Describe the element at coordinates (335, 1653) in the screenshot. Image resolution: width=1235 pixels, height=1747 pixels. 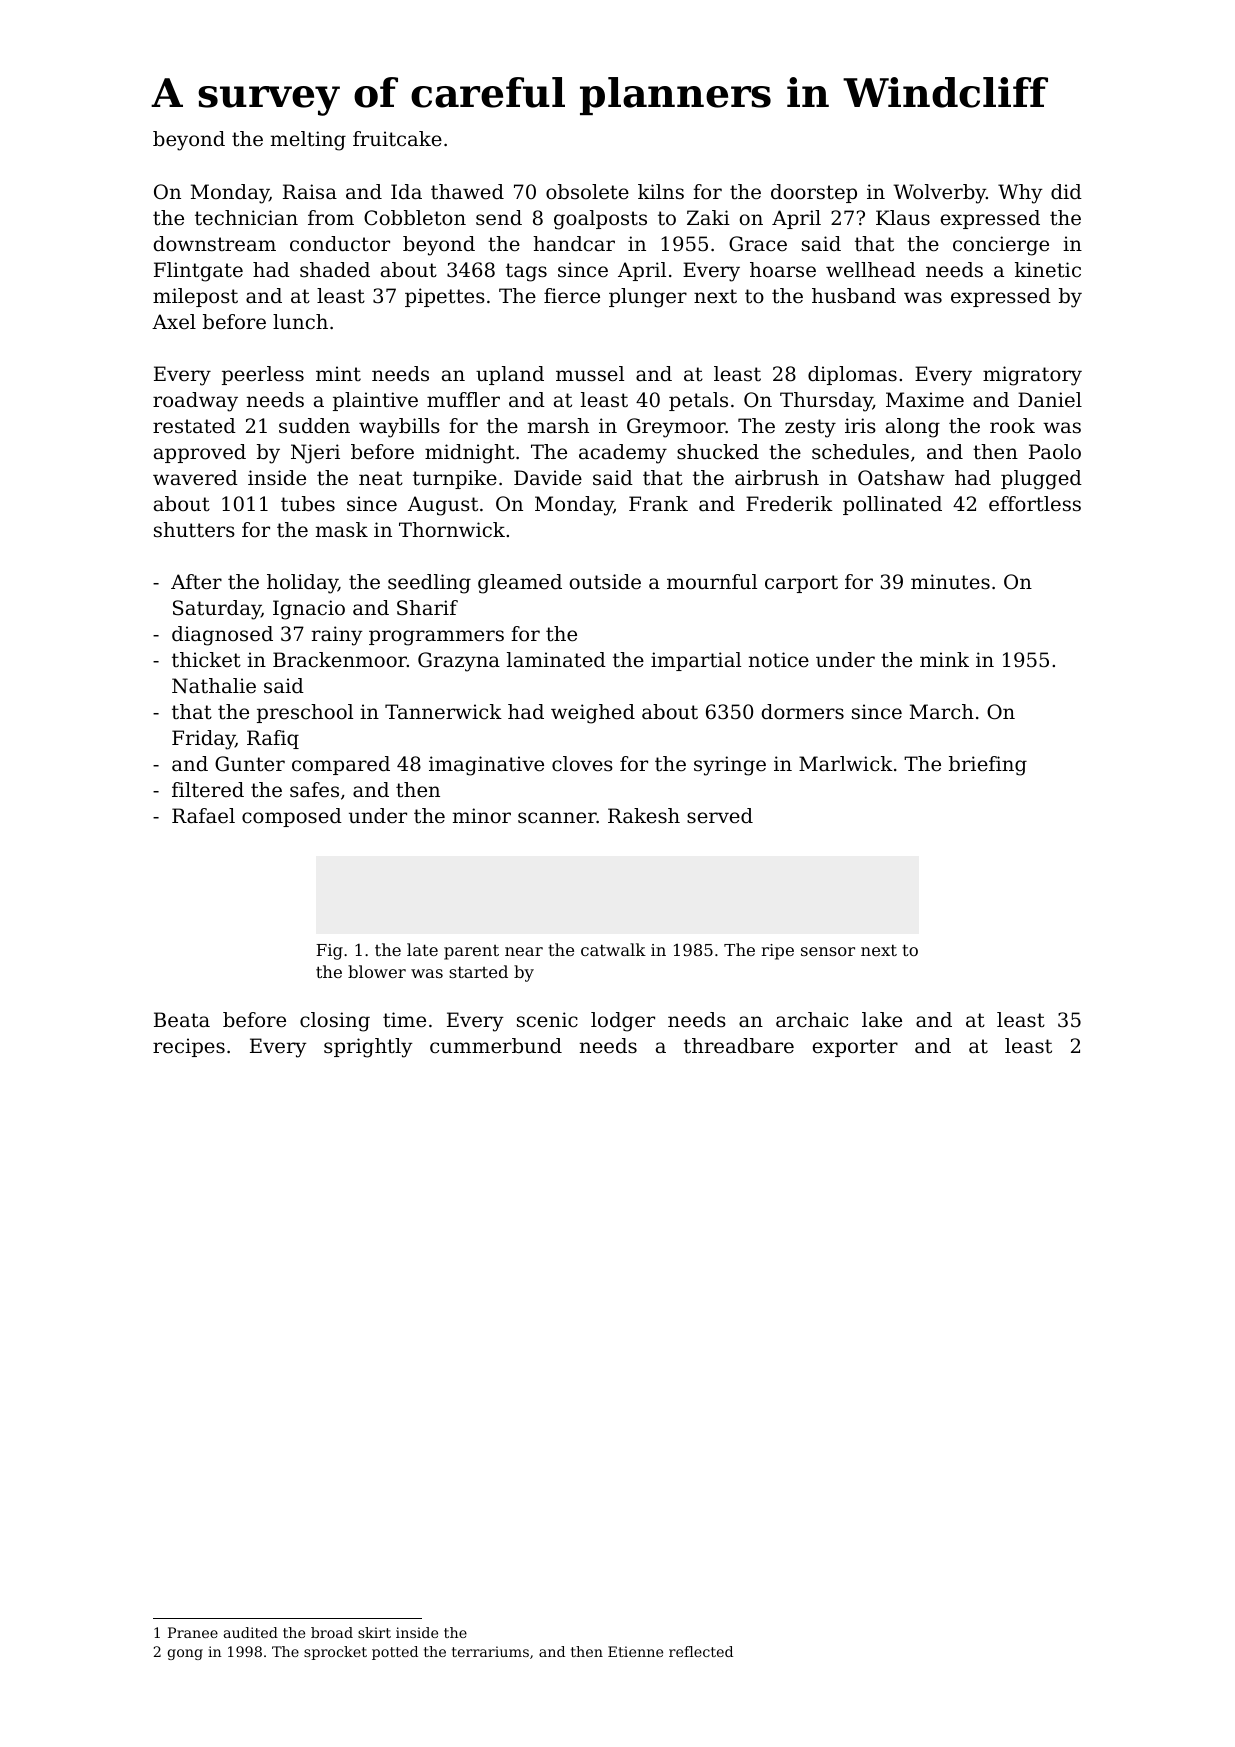
I see `sprocket` at that location.
